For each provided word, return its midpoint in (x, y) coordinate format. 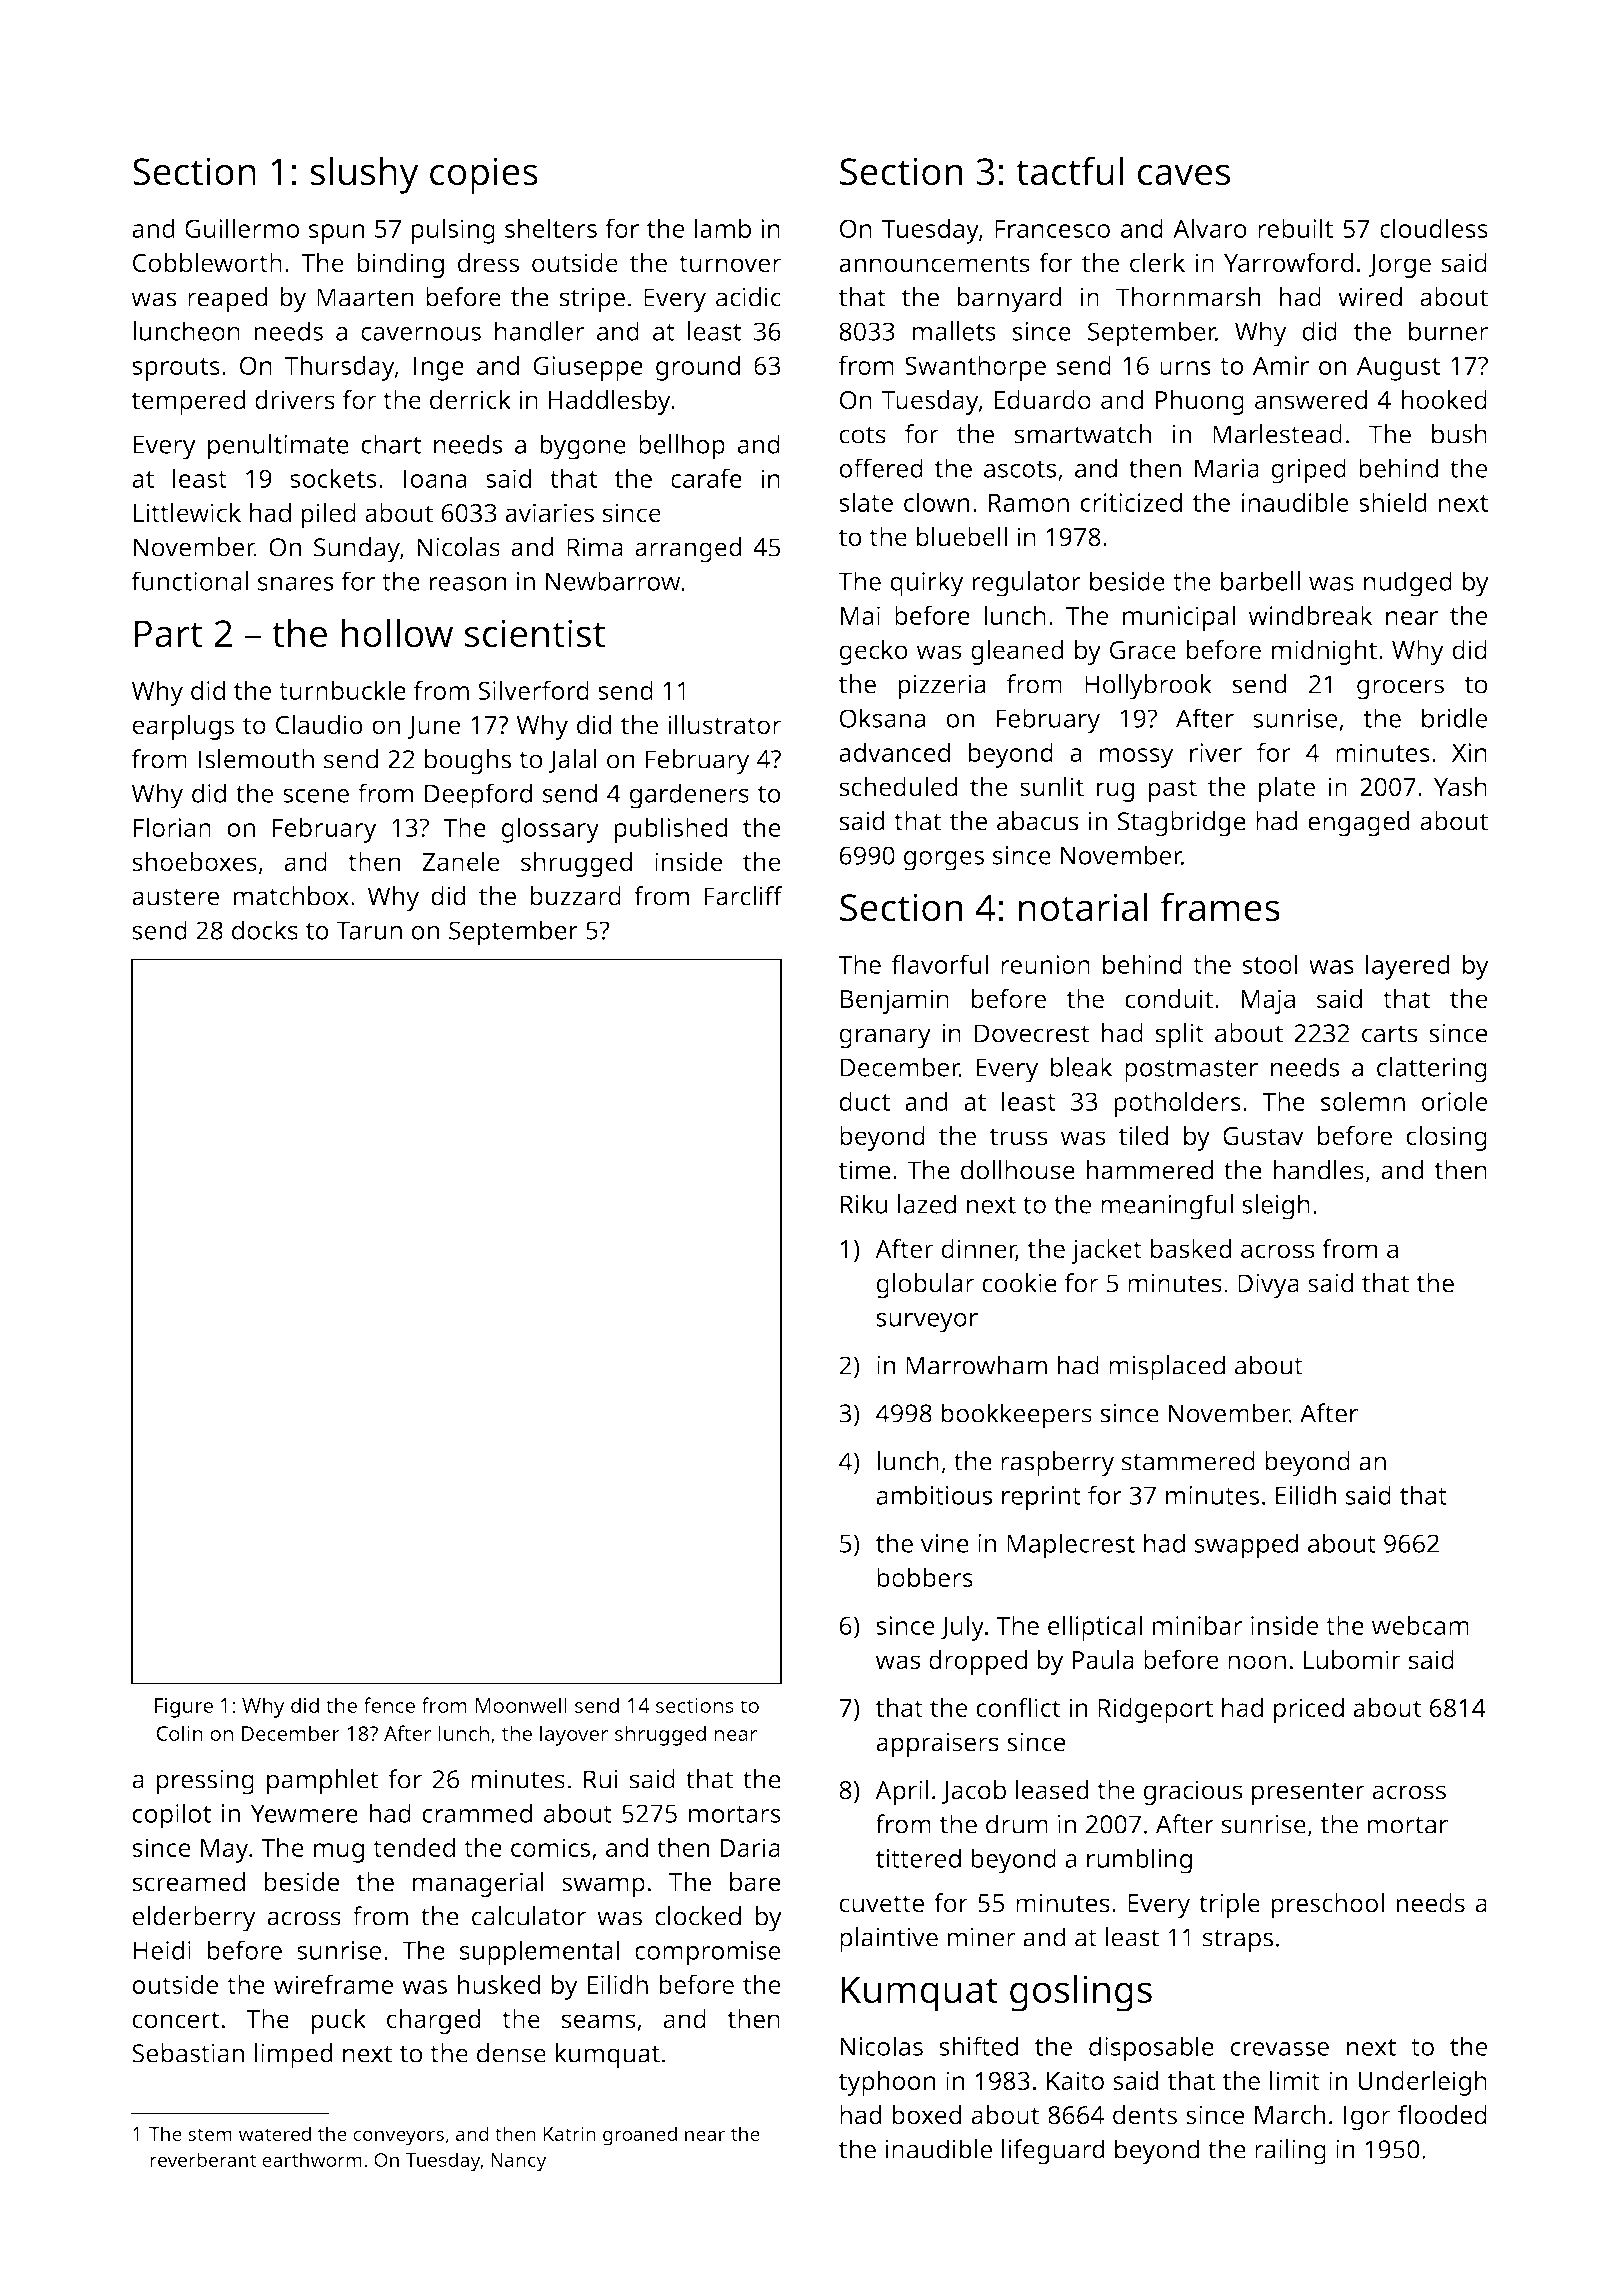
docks (265, 930)
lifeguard (1053, 2152)
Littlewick (187, 512)
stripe (592, 300)
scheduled (898, 786)
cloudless (1434, 228)
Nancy (519, 2162)
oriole (1455, 1101)
